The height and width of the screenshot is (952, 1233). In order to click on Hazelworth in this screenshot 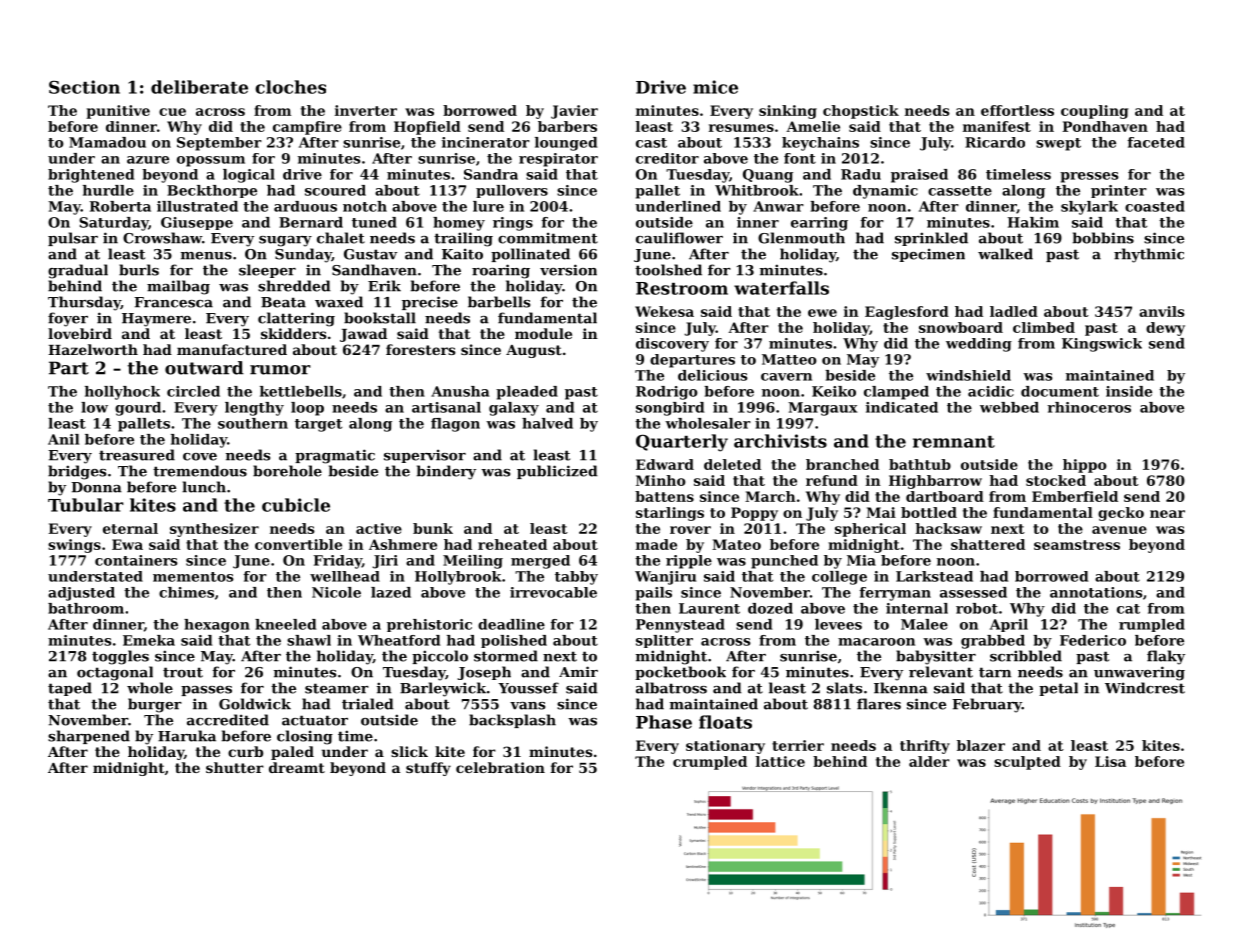, I will do `click(93, 349)`.
